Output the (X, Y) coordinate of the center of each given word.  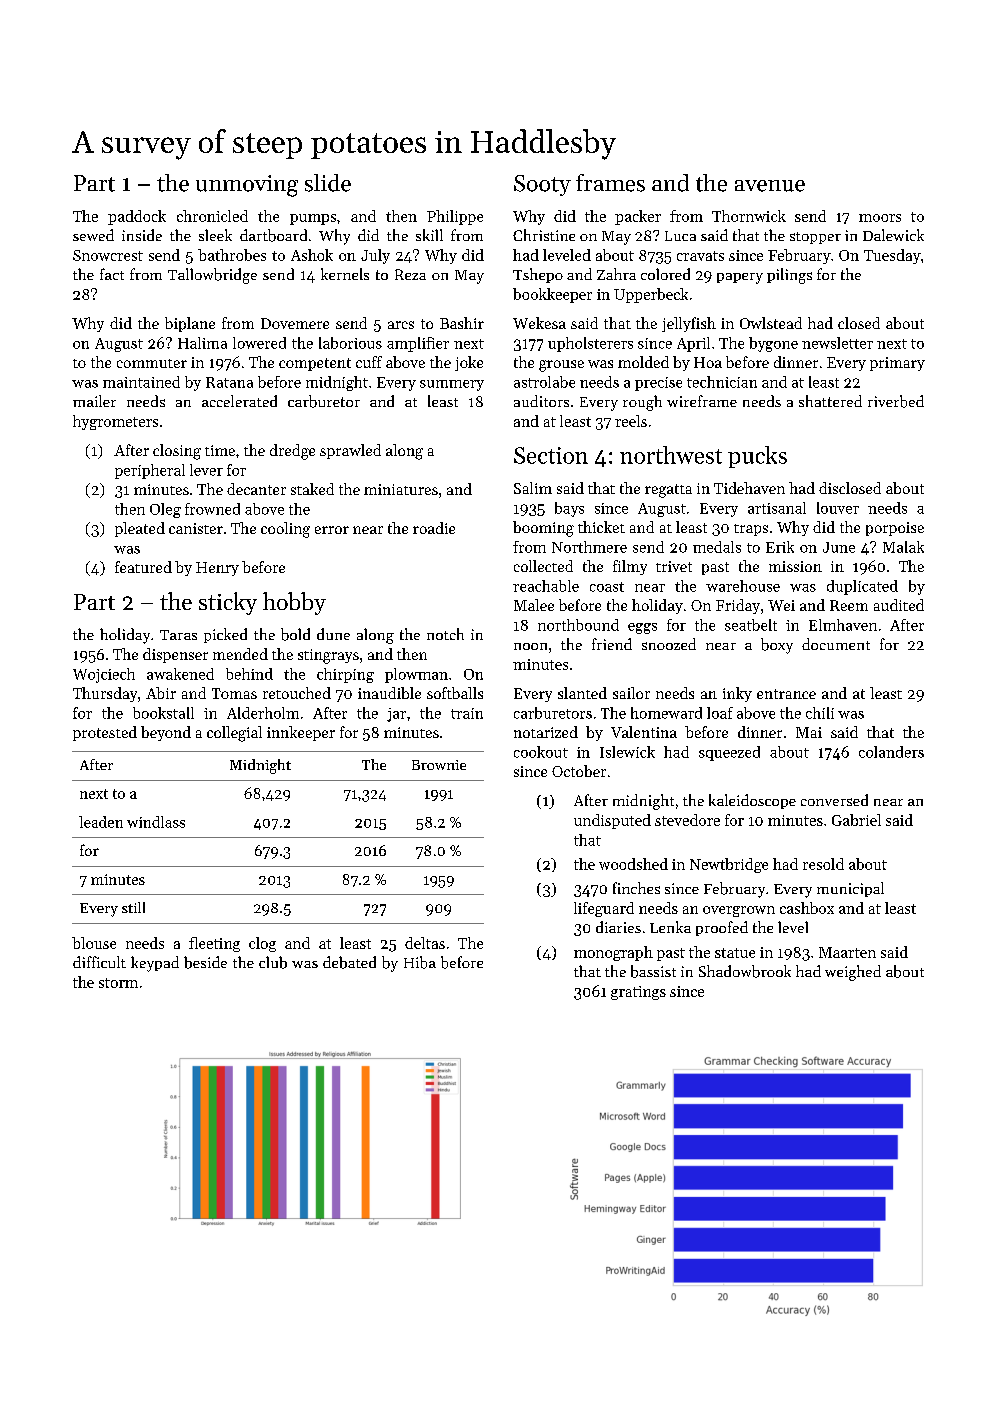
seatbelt (751, 625)
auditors (541, 401)
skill (429, 235)
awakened (180, 674)
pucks (757, 457)
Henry (217, 569)
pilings (789, 276)
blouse (94, 943)
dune (333, 634)
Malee (534, 605)
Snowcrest (108, 255)
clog (262, 944)
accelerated (239, 401)
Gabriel (856, 820)
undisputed (612, 821)
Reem (849, 605)
